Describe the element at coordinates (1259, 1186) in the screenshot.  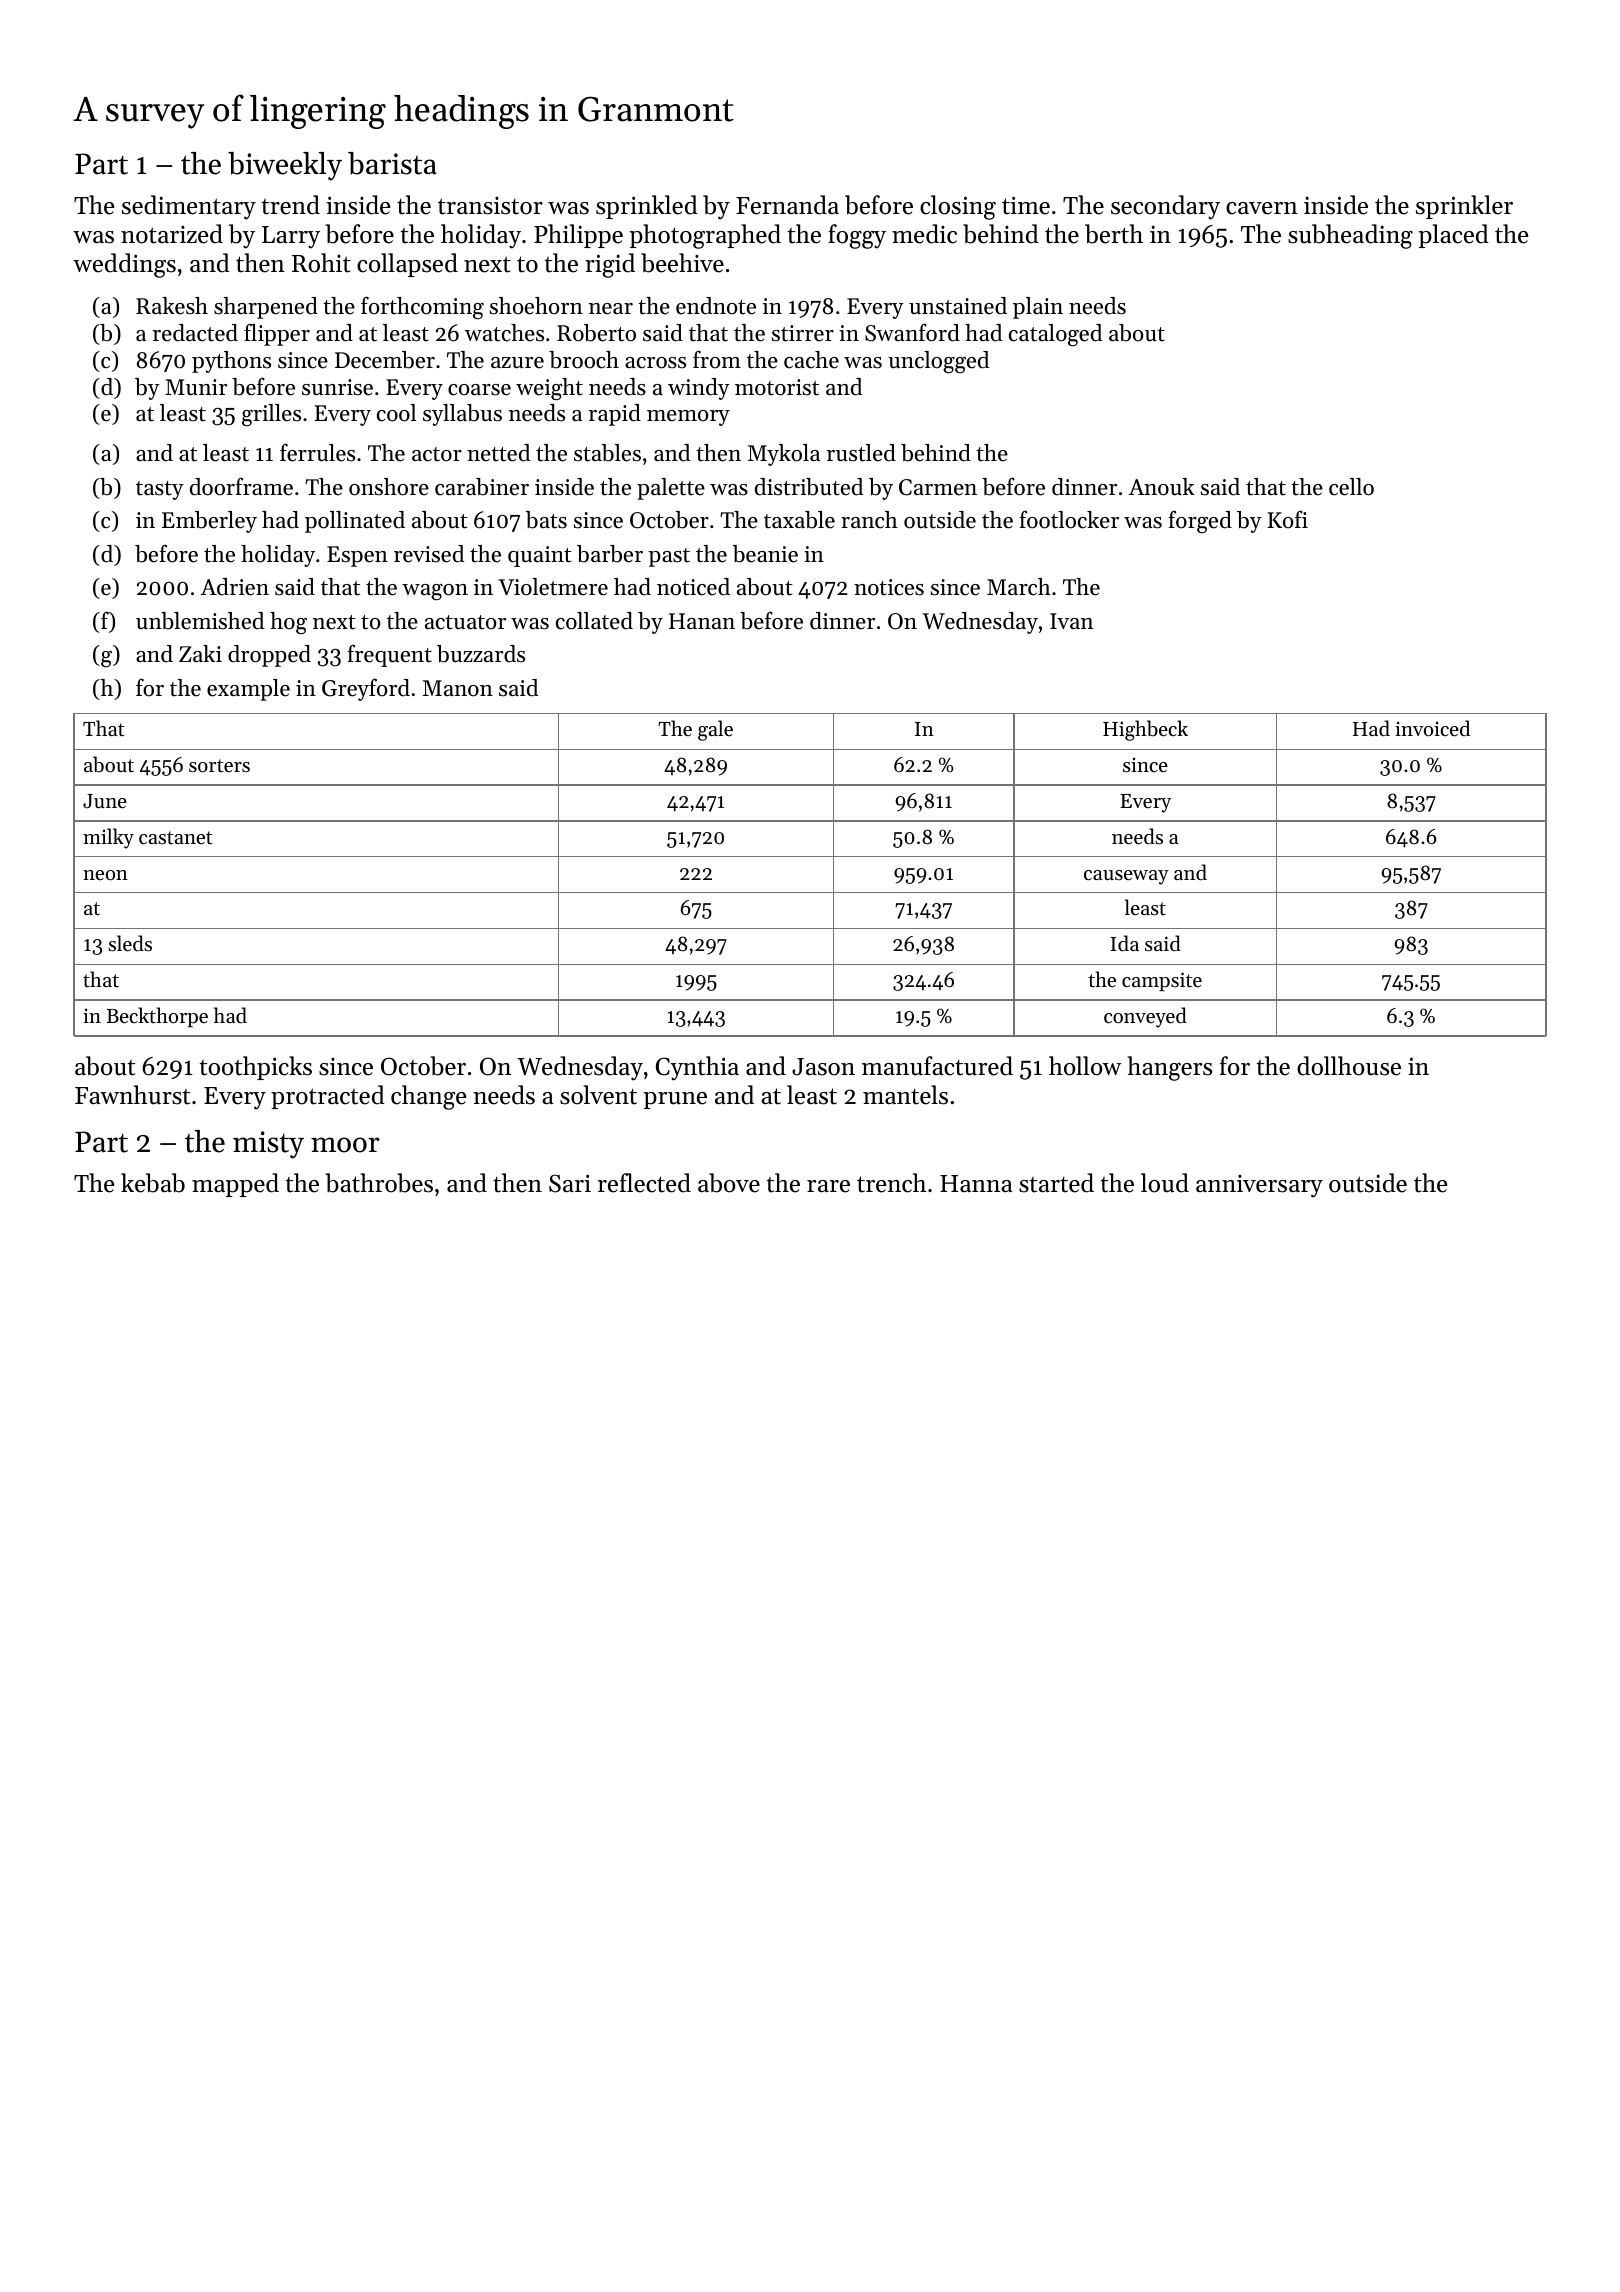
I see `anniversary` at that location.
